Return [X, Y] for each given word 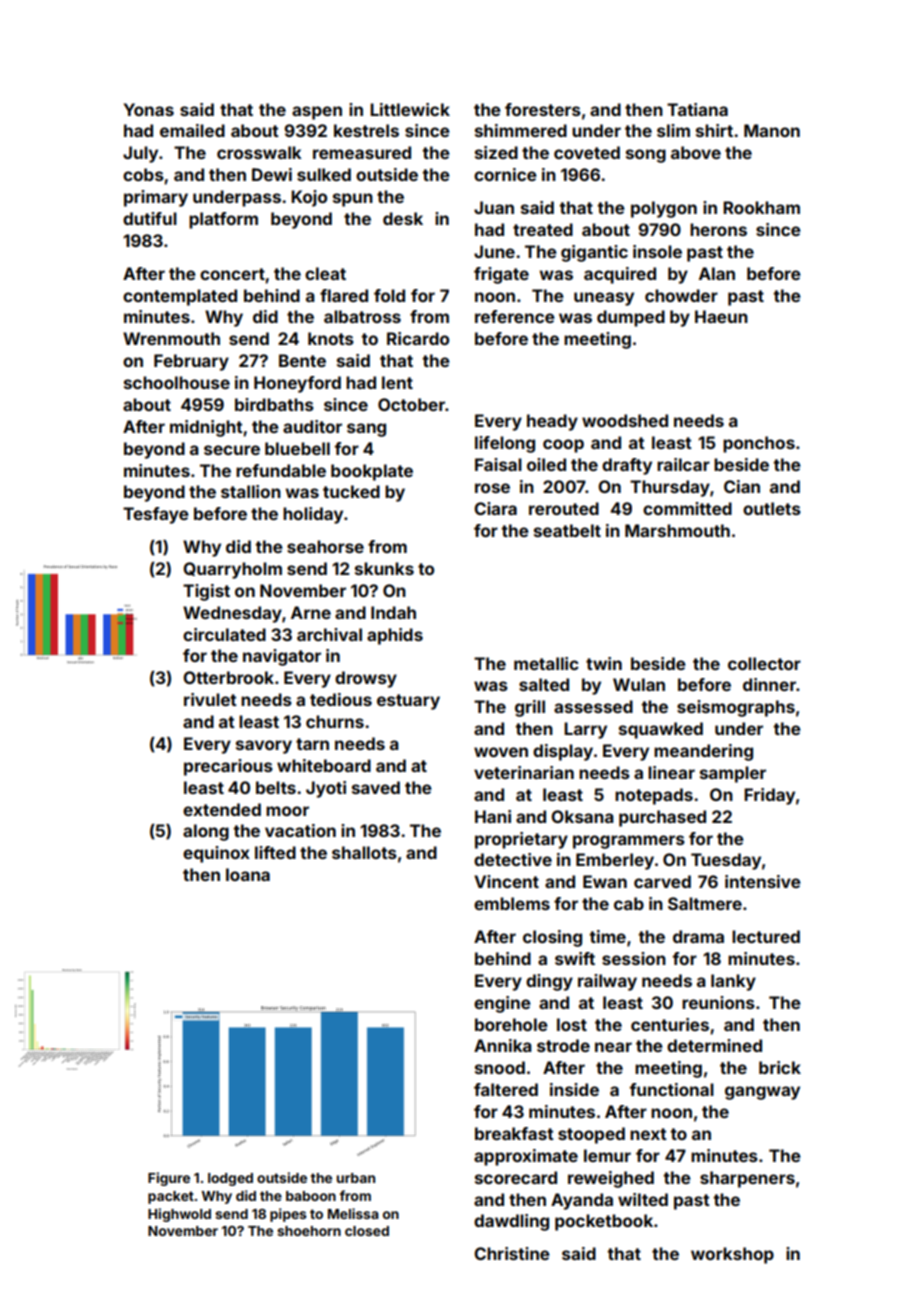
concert [232, 274]
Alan [717, 273]
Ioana [248, 874]
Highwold [179, 1215]
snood [500, 1067]
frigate [501, 275]
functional [671, 1089]
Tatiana [697, 109]
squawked [661, 730]
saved [376, 787]
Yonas [149, 109]
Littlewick [410, 109]
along [206, 832]
